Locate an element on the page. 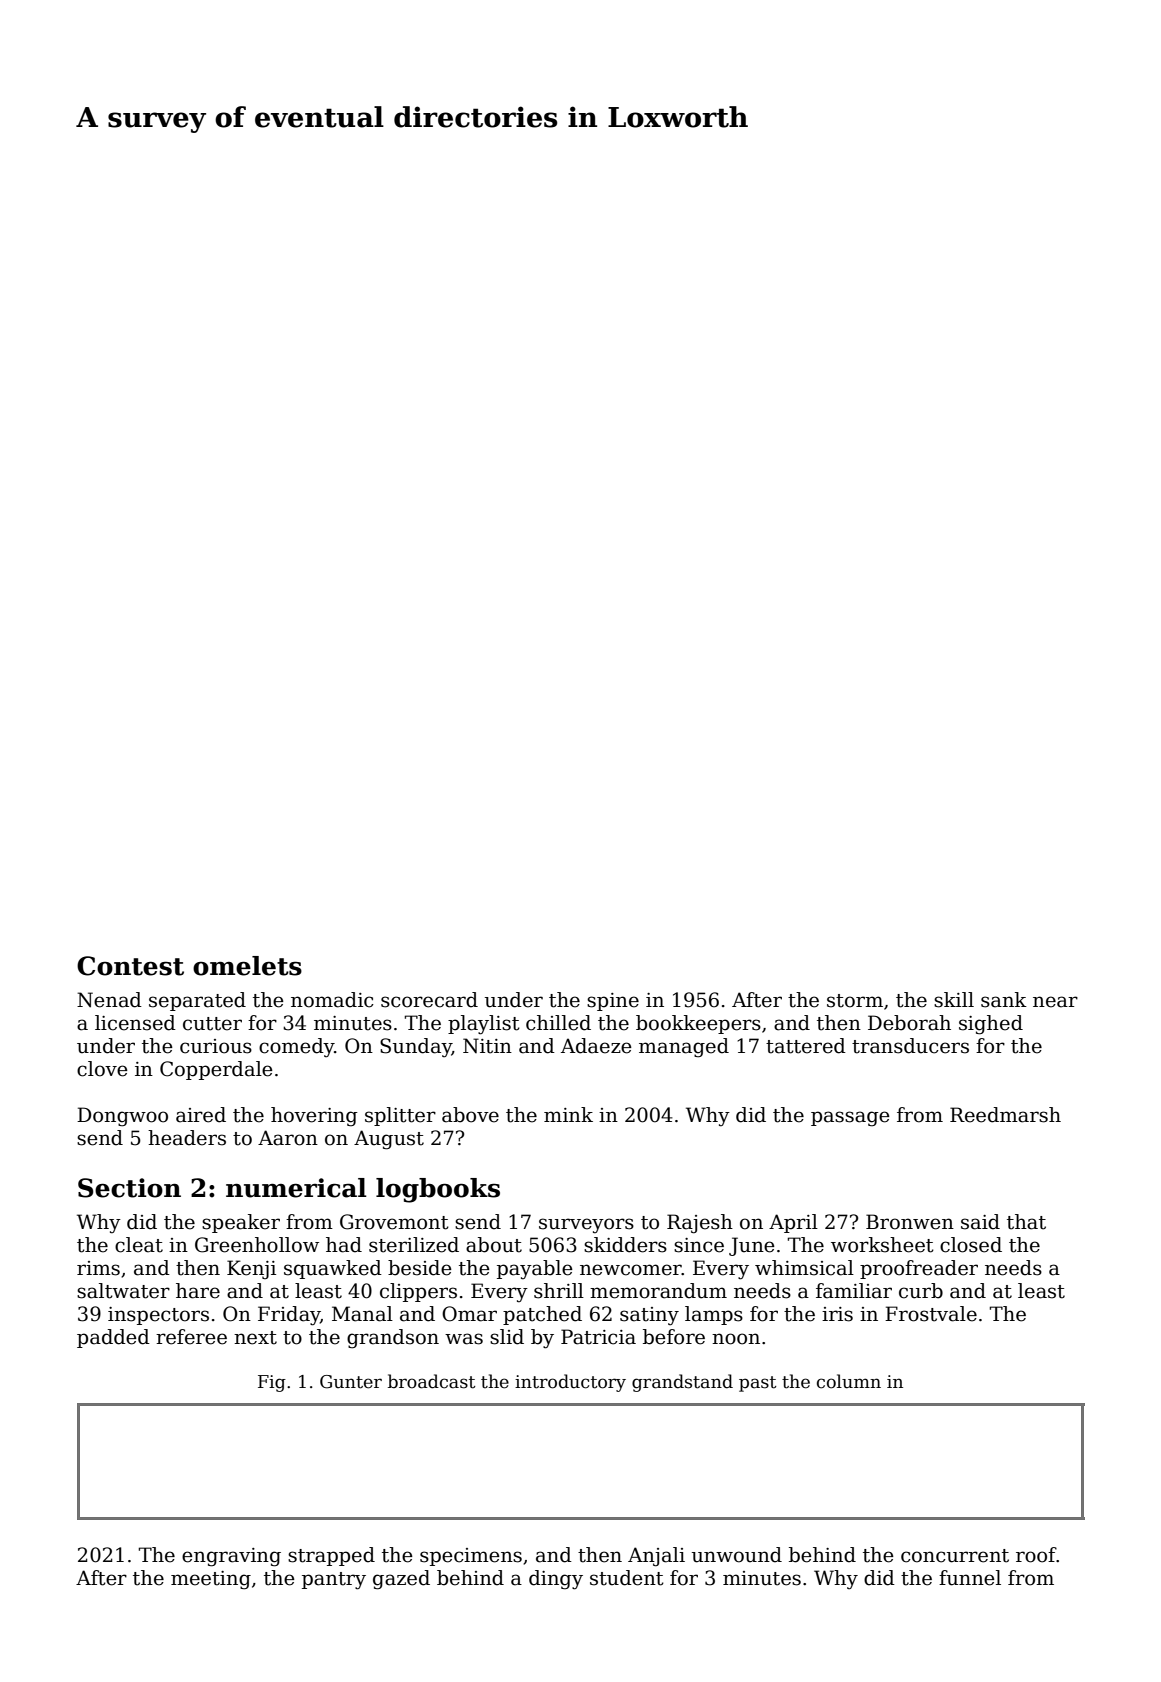 This image has width=1161, height=1682. meeting is located at coordinates (211, 1580).
